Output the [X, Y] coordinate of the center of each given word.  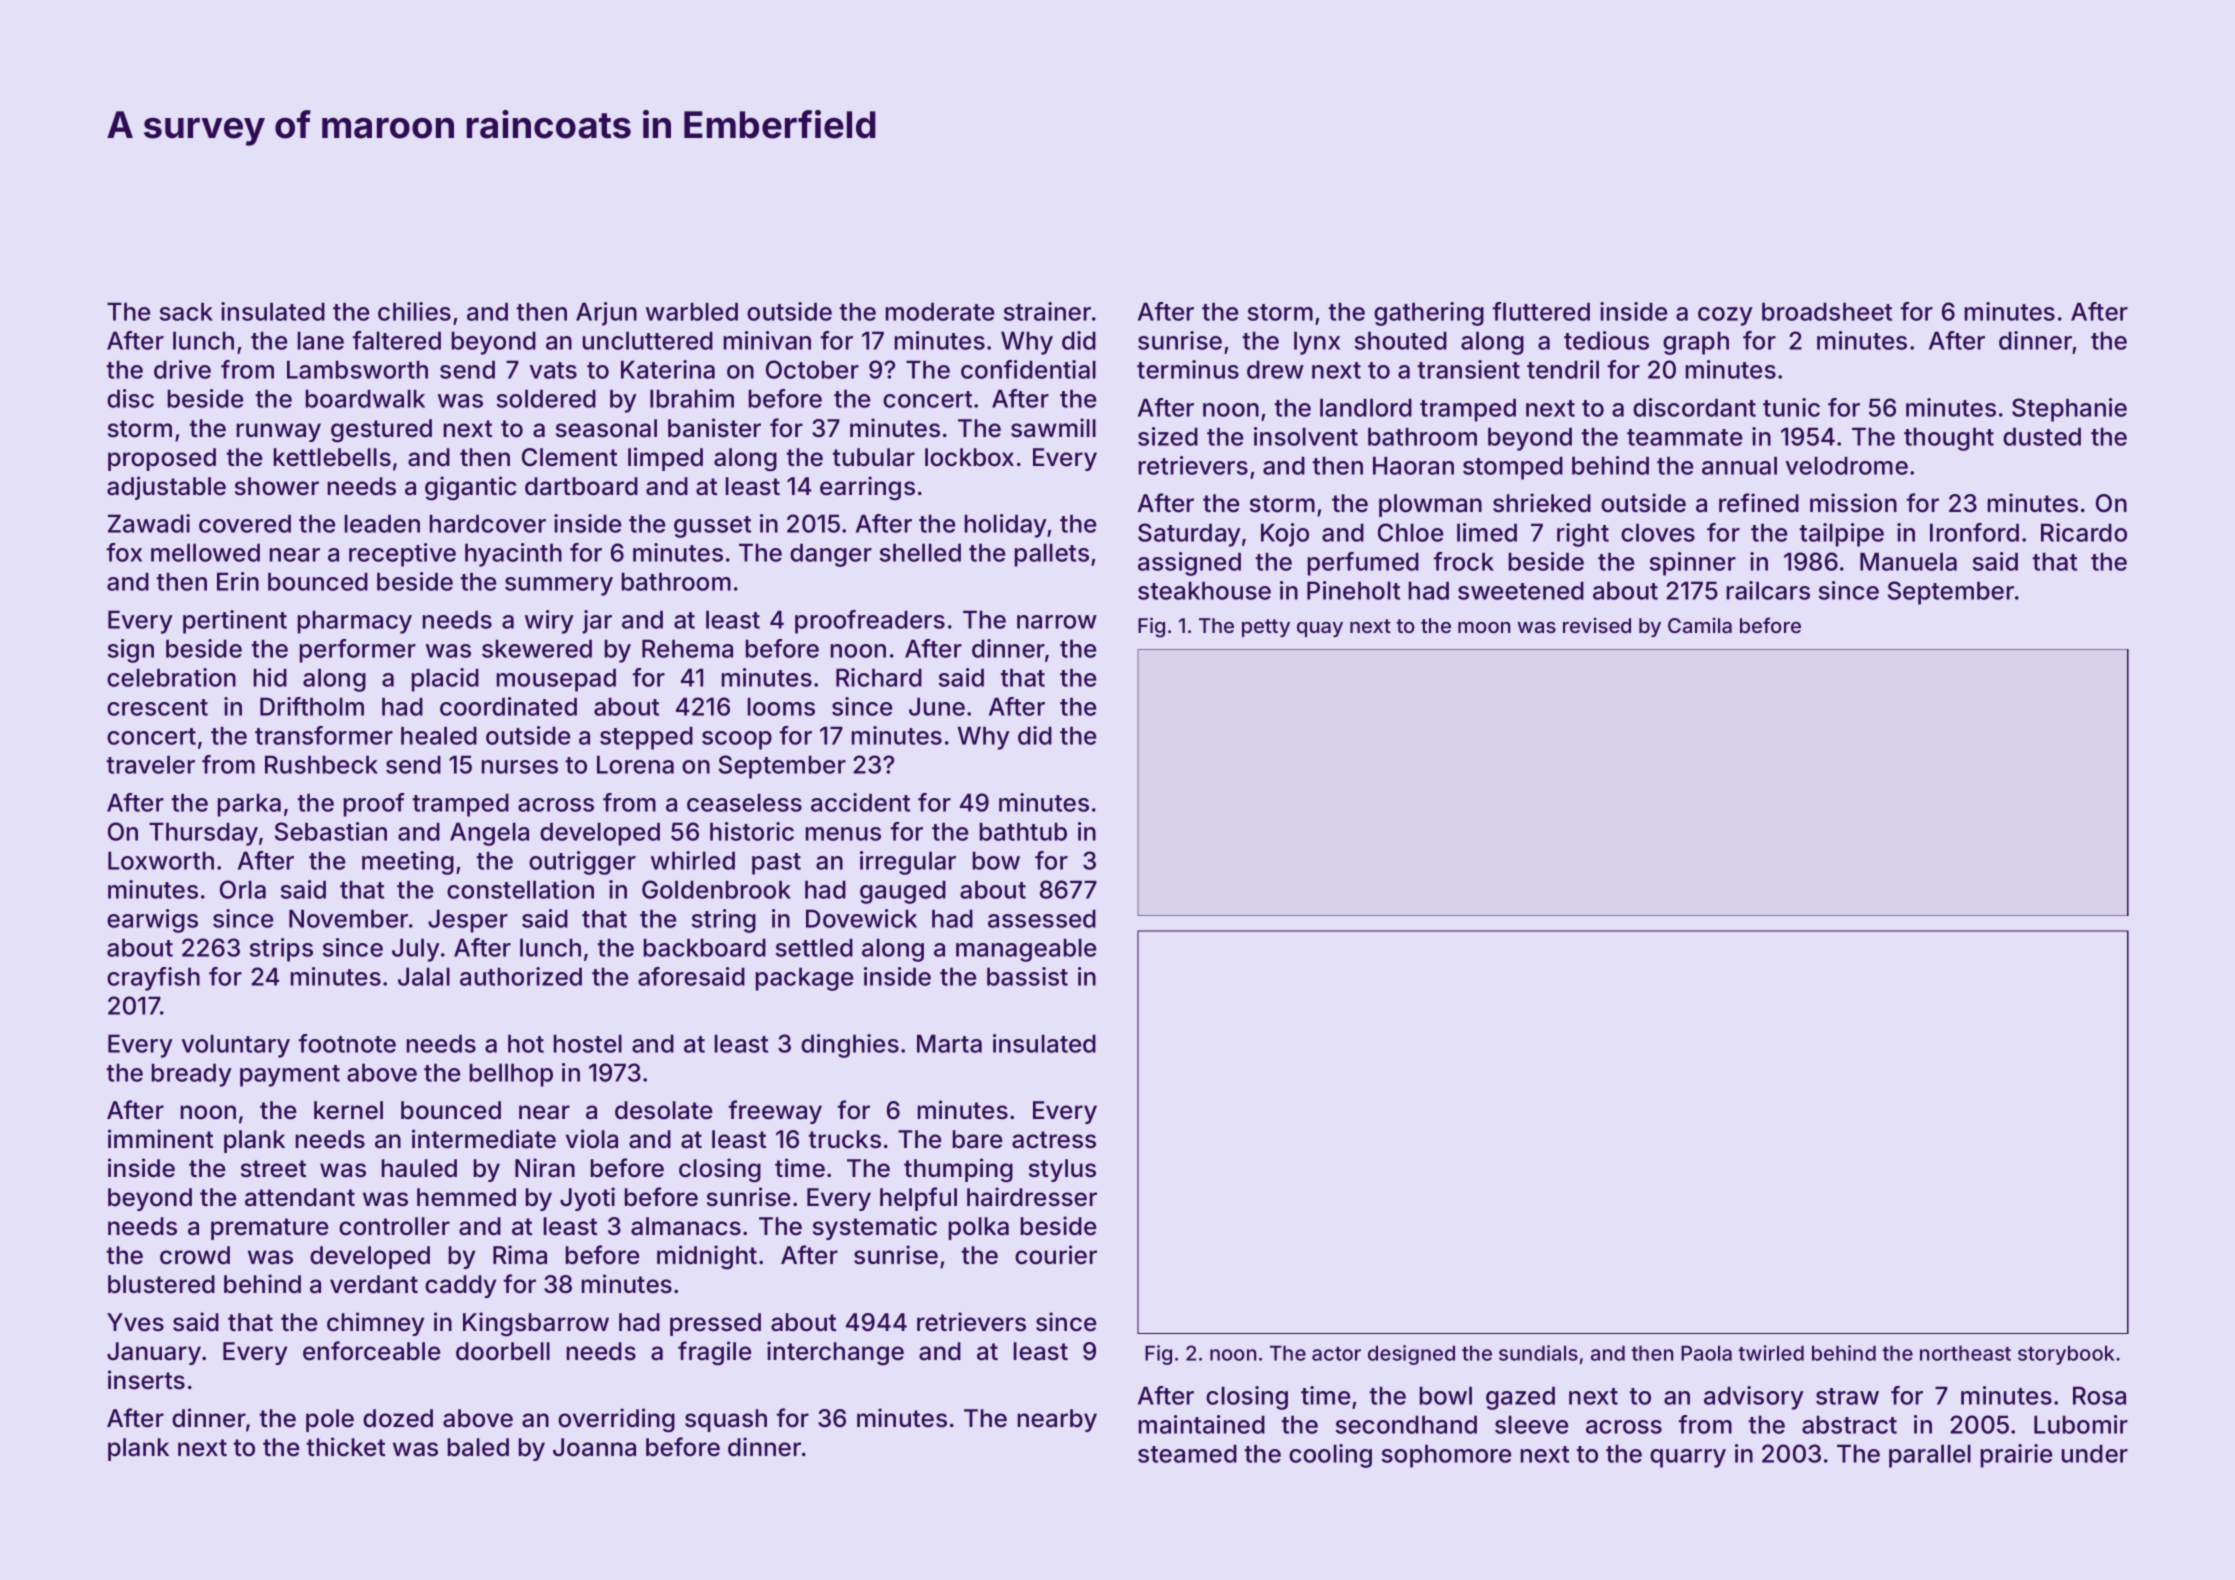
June [937, 706]
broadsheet [1827, 311]
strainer [1047, 311]
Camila [1700, 625]
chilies [414, 311]
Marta [949, 1043]
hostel [588, 1043]
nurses [520, 767]
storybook [2066, 1355]
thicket [345, 1447]
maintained [1202, 1424]
